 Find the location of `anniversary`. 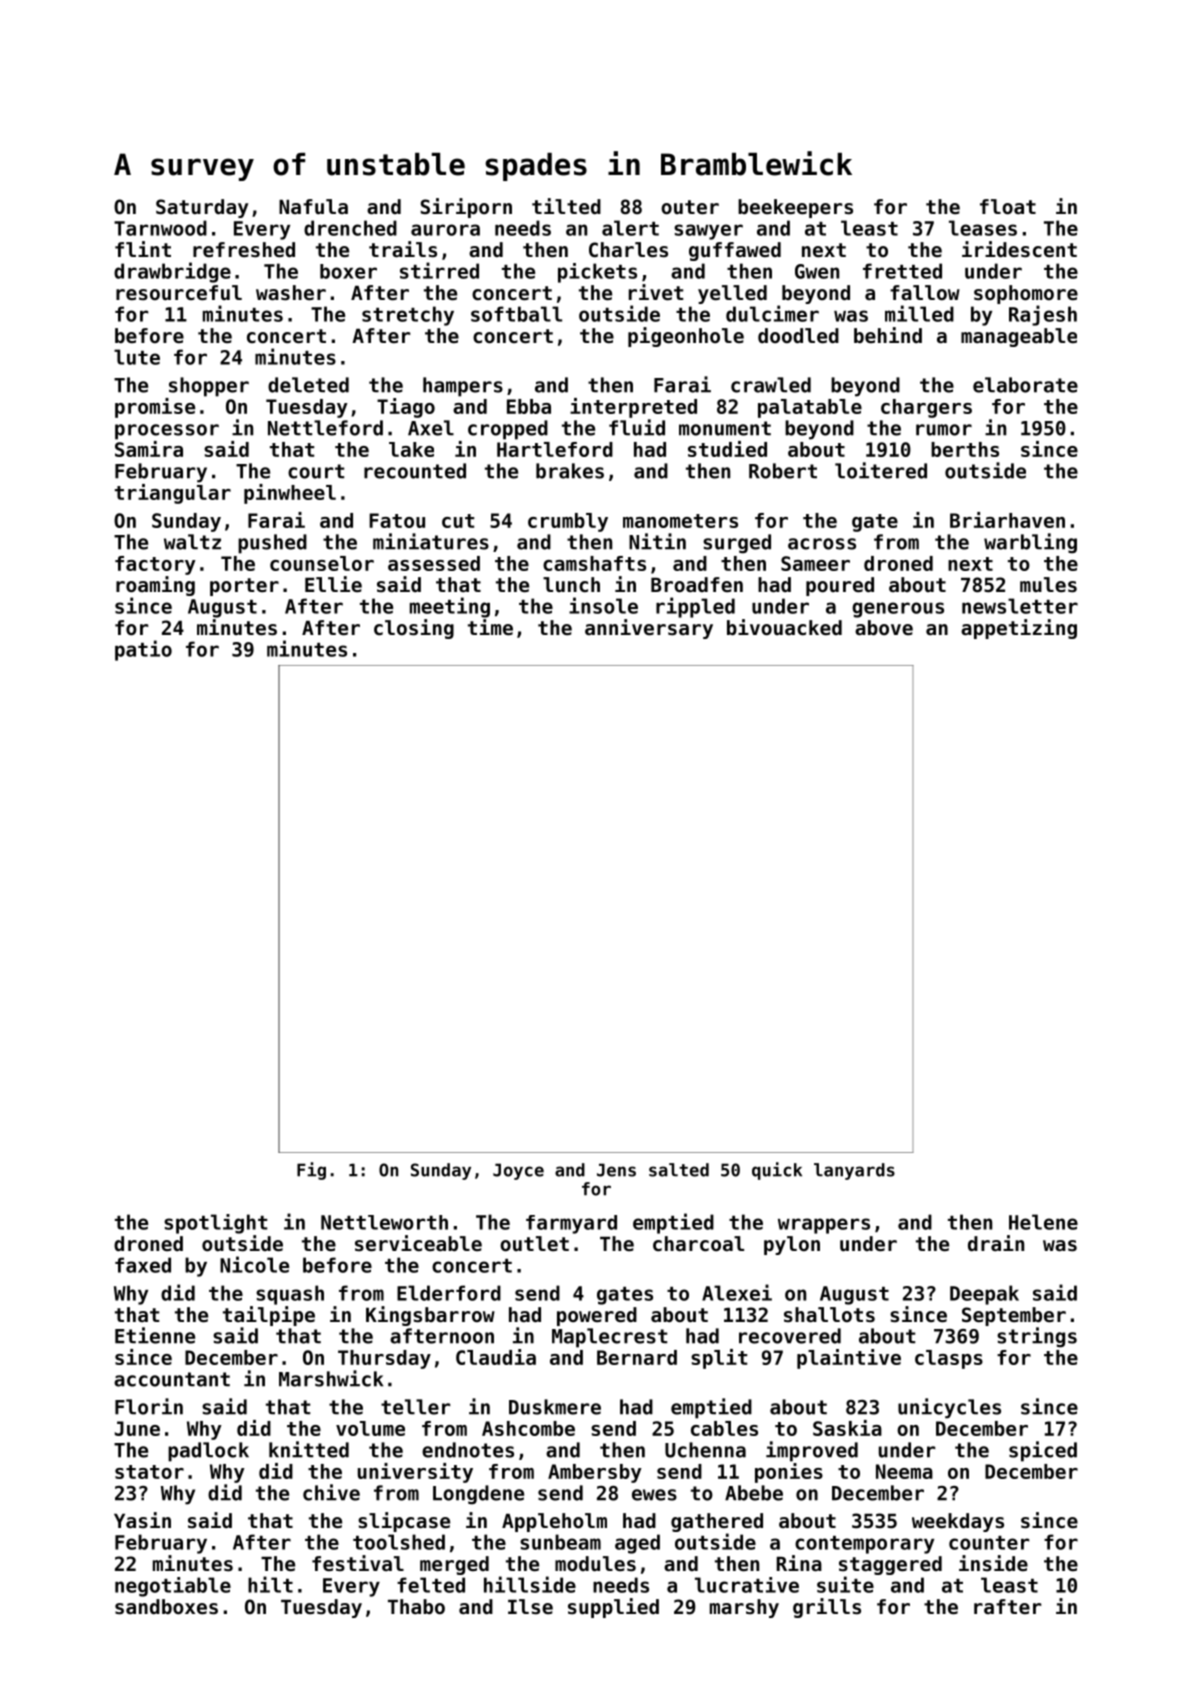

anniversary is located at coordinates (649, 629).
